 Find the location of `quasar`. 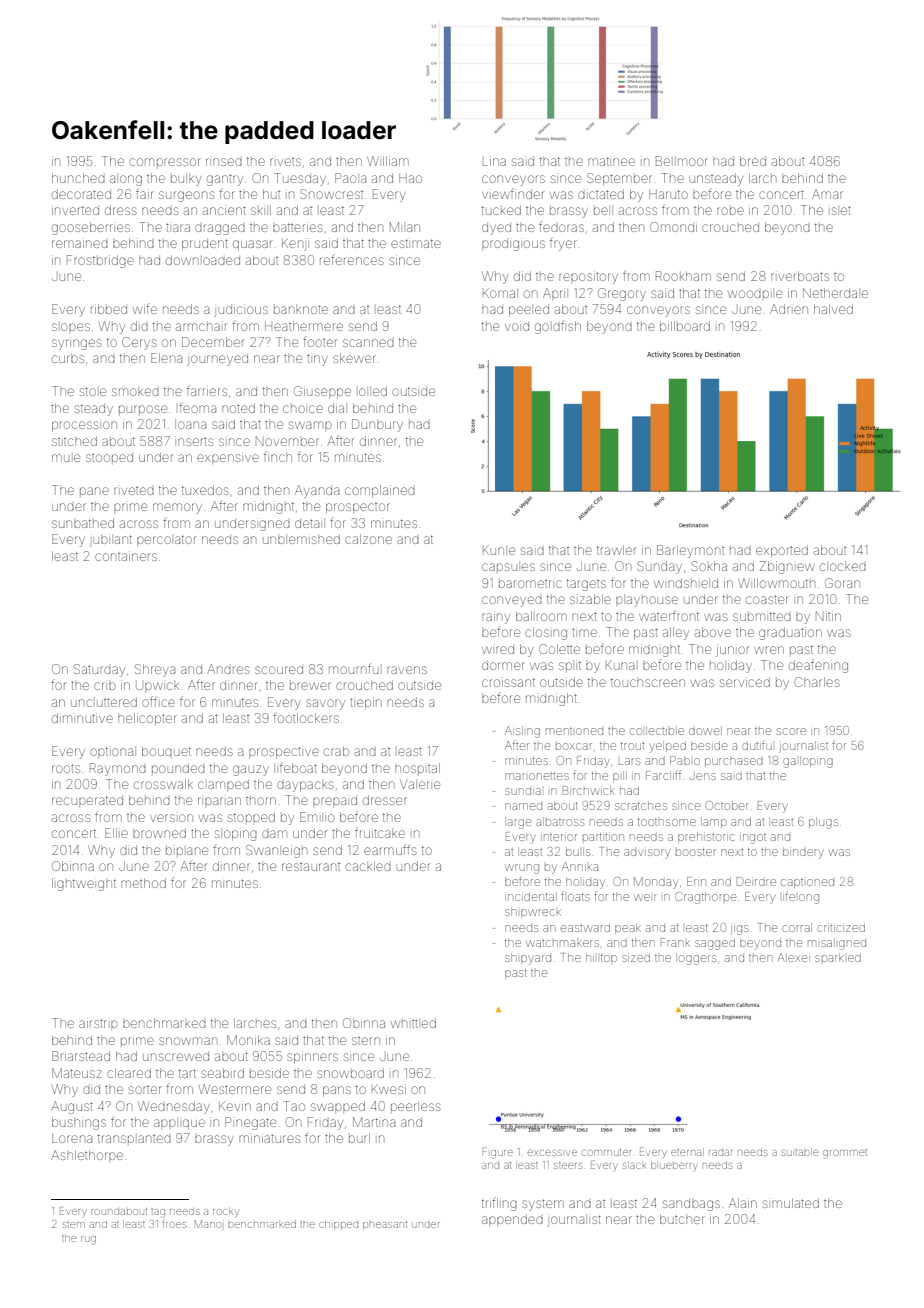

quasar is located at coordinates (252, 245).
